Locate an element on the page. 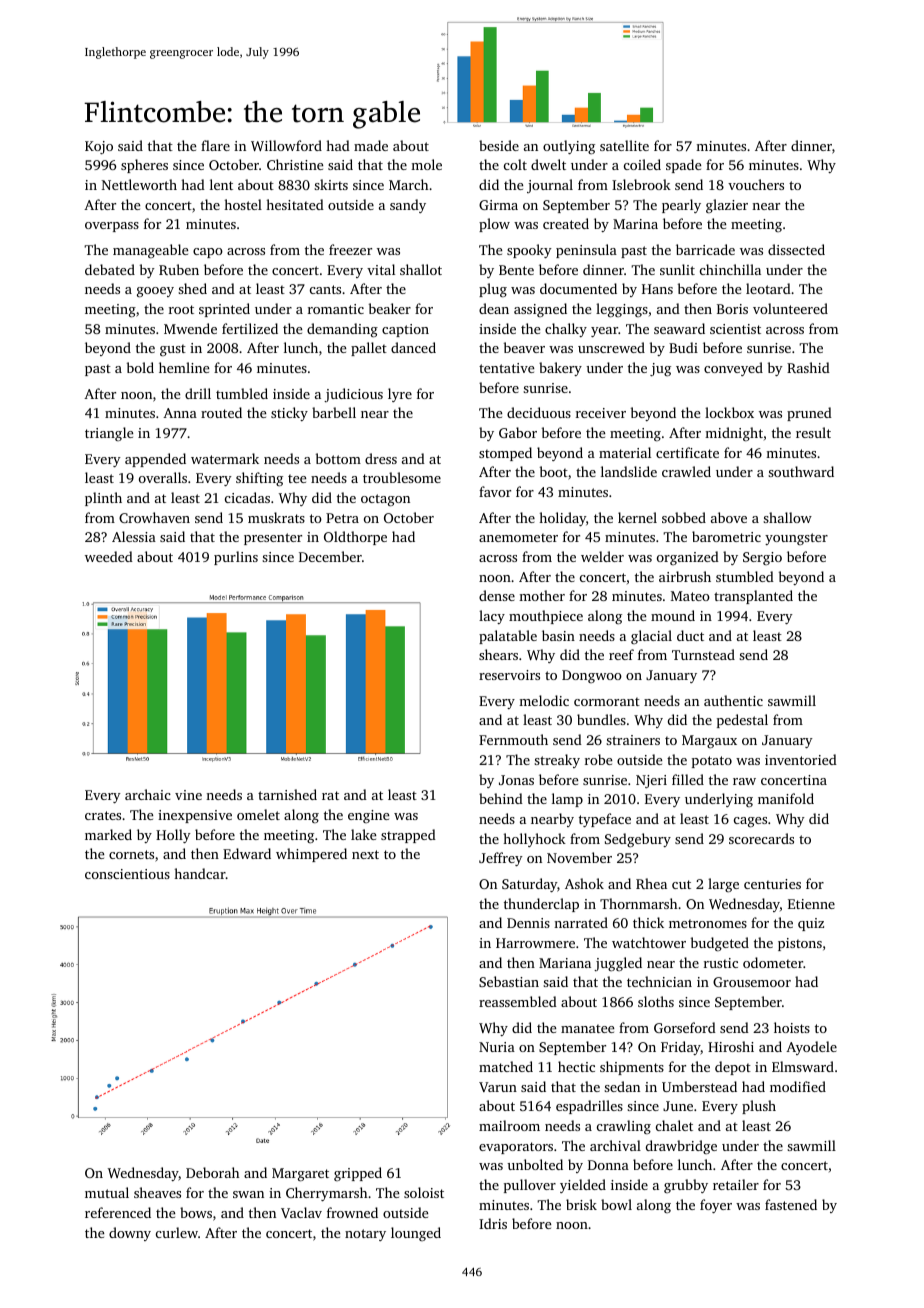 The image size is (924, 1308). Oldthorpe is located at coordinates (355, 538).
